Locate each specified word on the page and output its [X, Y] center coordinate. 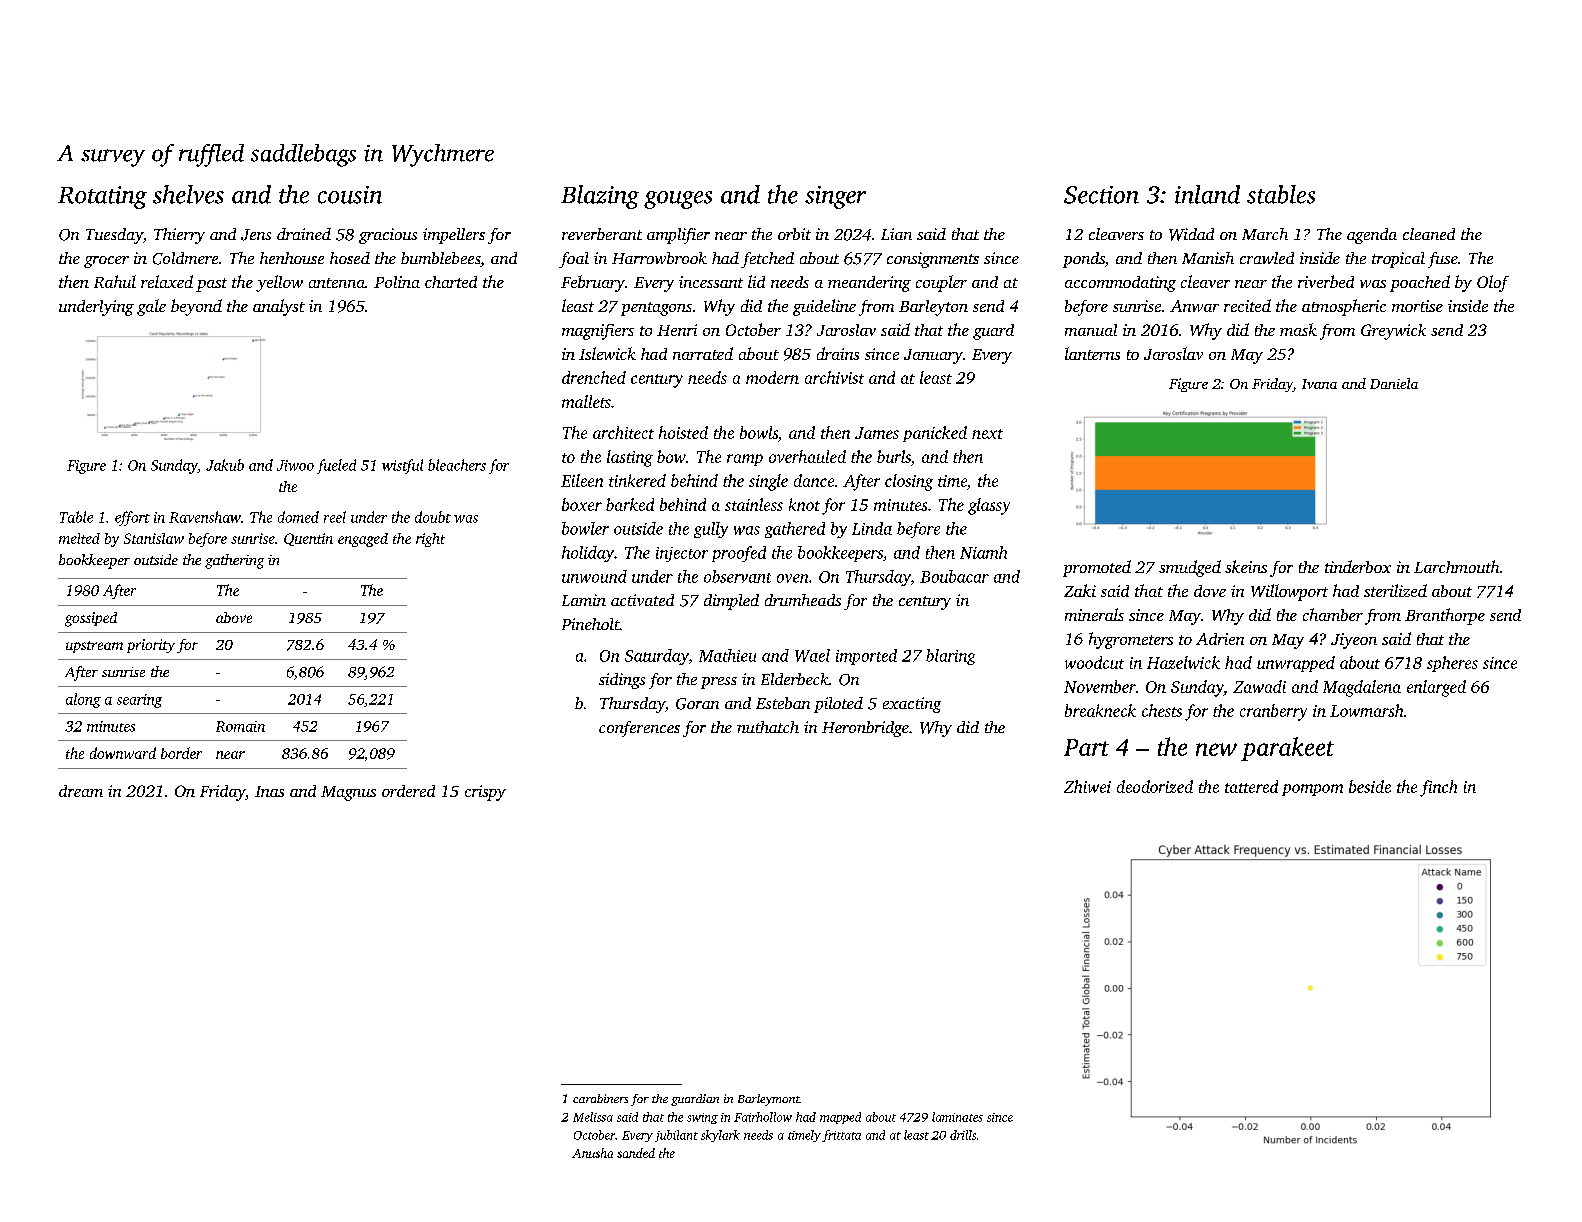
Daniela [1394, 383]
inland [1207, 194]
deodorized [1155, 786]
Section [1101, 195]
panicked [935, 434]
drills [963, 1135]
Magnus [348, 793]
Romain [240, 726]
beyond [196, 307]
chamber [1333, 614]
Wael [812, 655]
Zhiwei [1087, 786]
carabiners [600, 1098]
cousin [350, 195]
